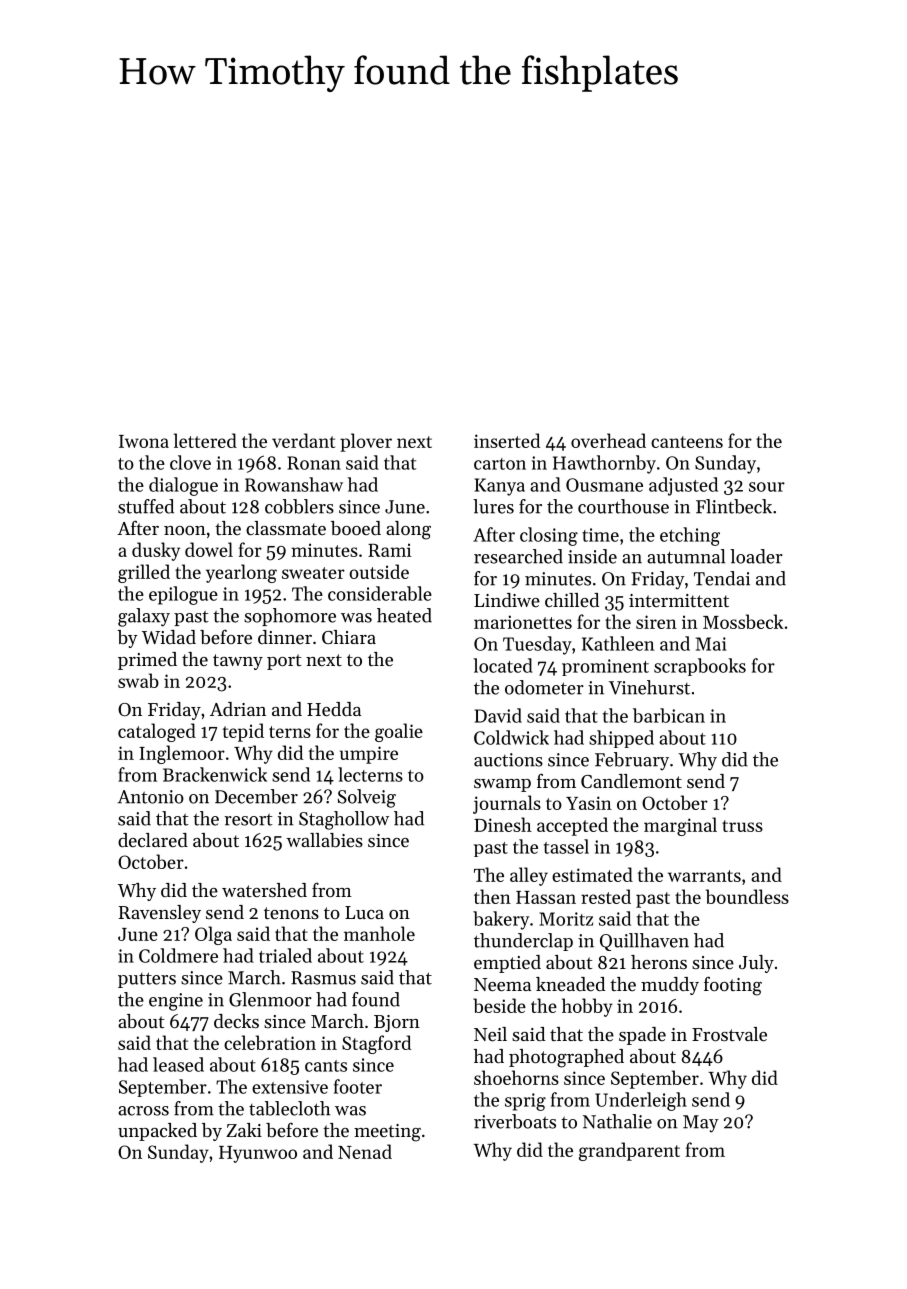 This document has height=1289, width=907. Describe the element at coordinates (500, 464) in the document. I see `carton` at that location.
